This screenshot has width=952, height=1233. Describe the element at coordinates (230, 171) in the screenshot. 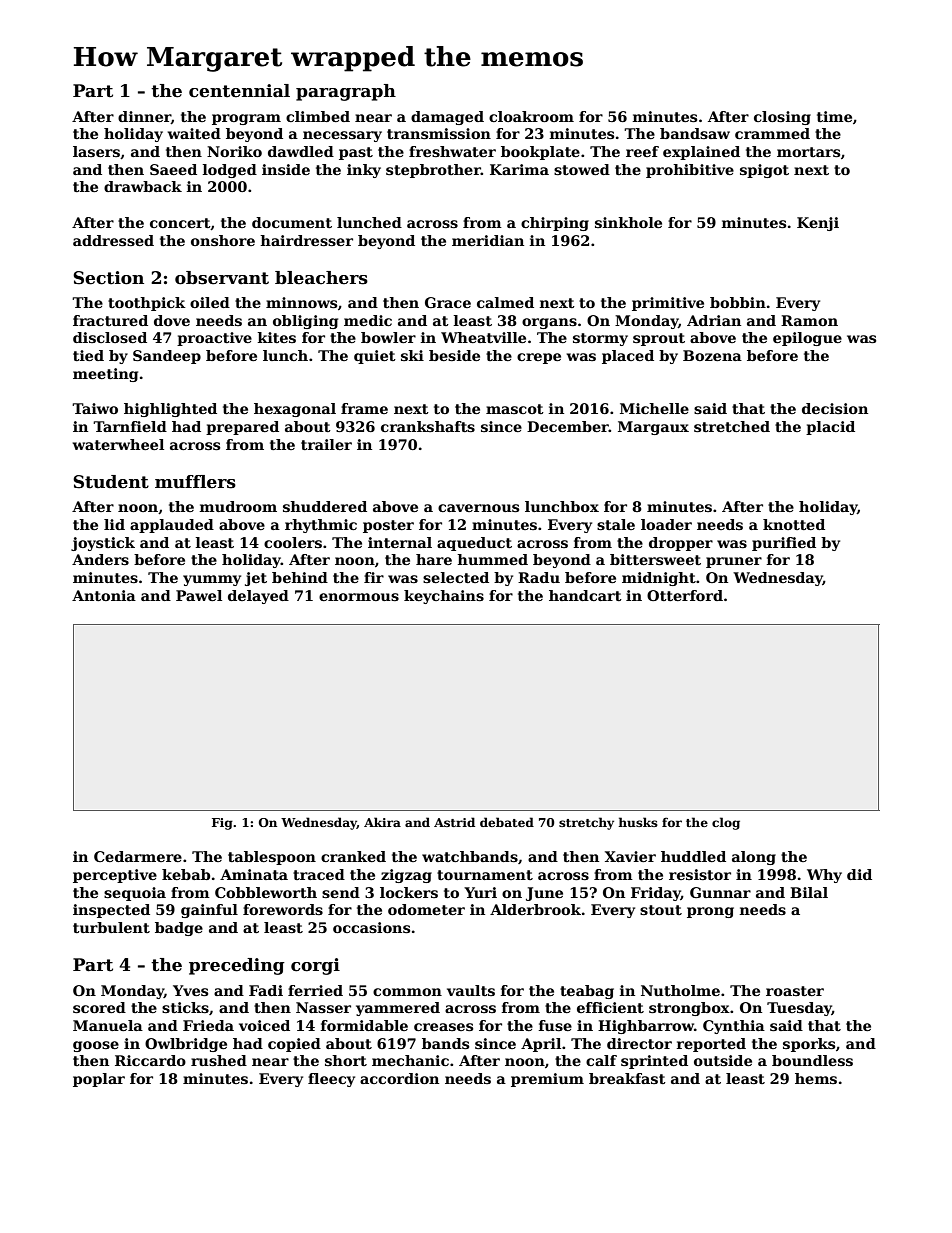

I see `lodged` at that location.
